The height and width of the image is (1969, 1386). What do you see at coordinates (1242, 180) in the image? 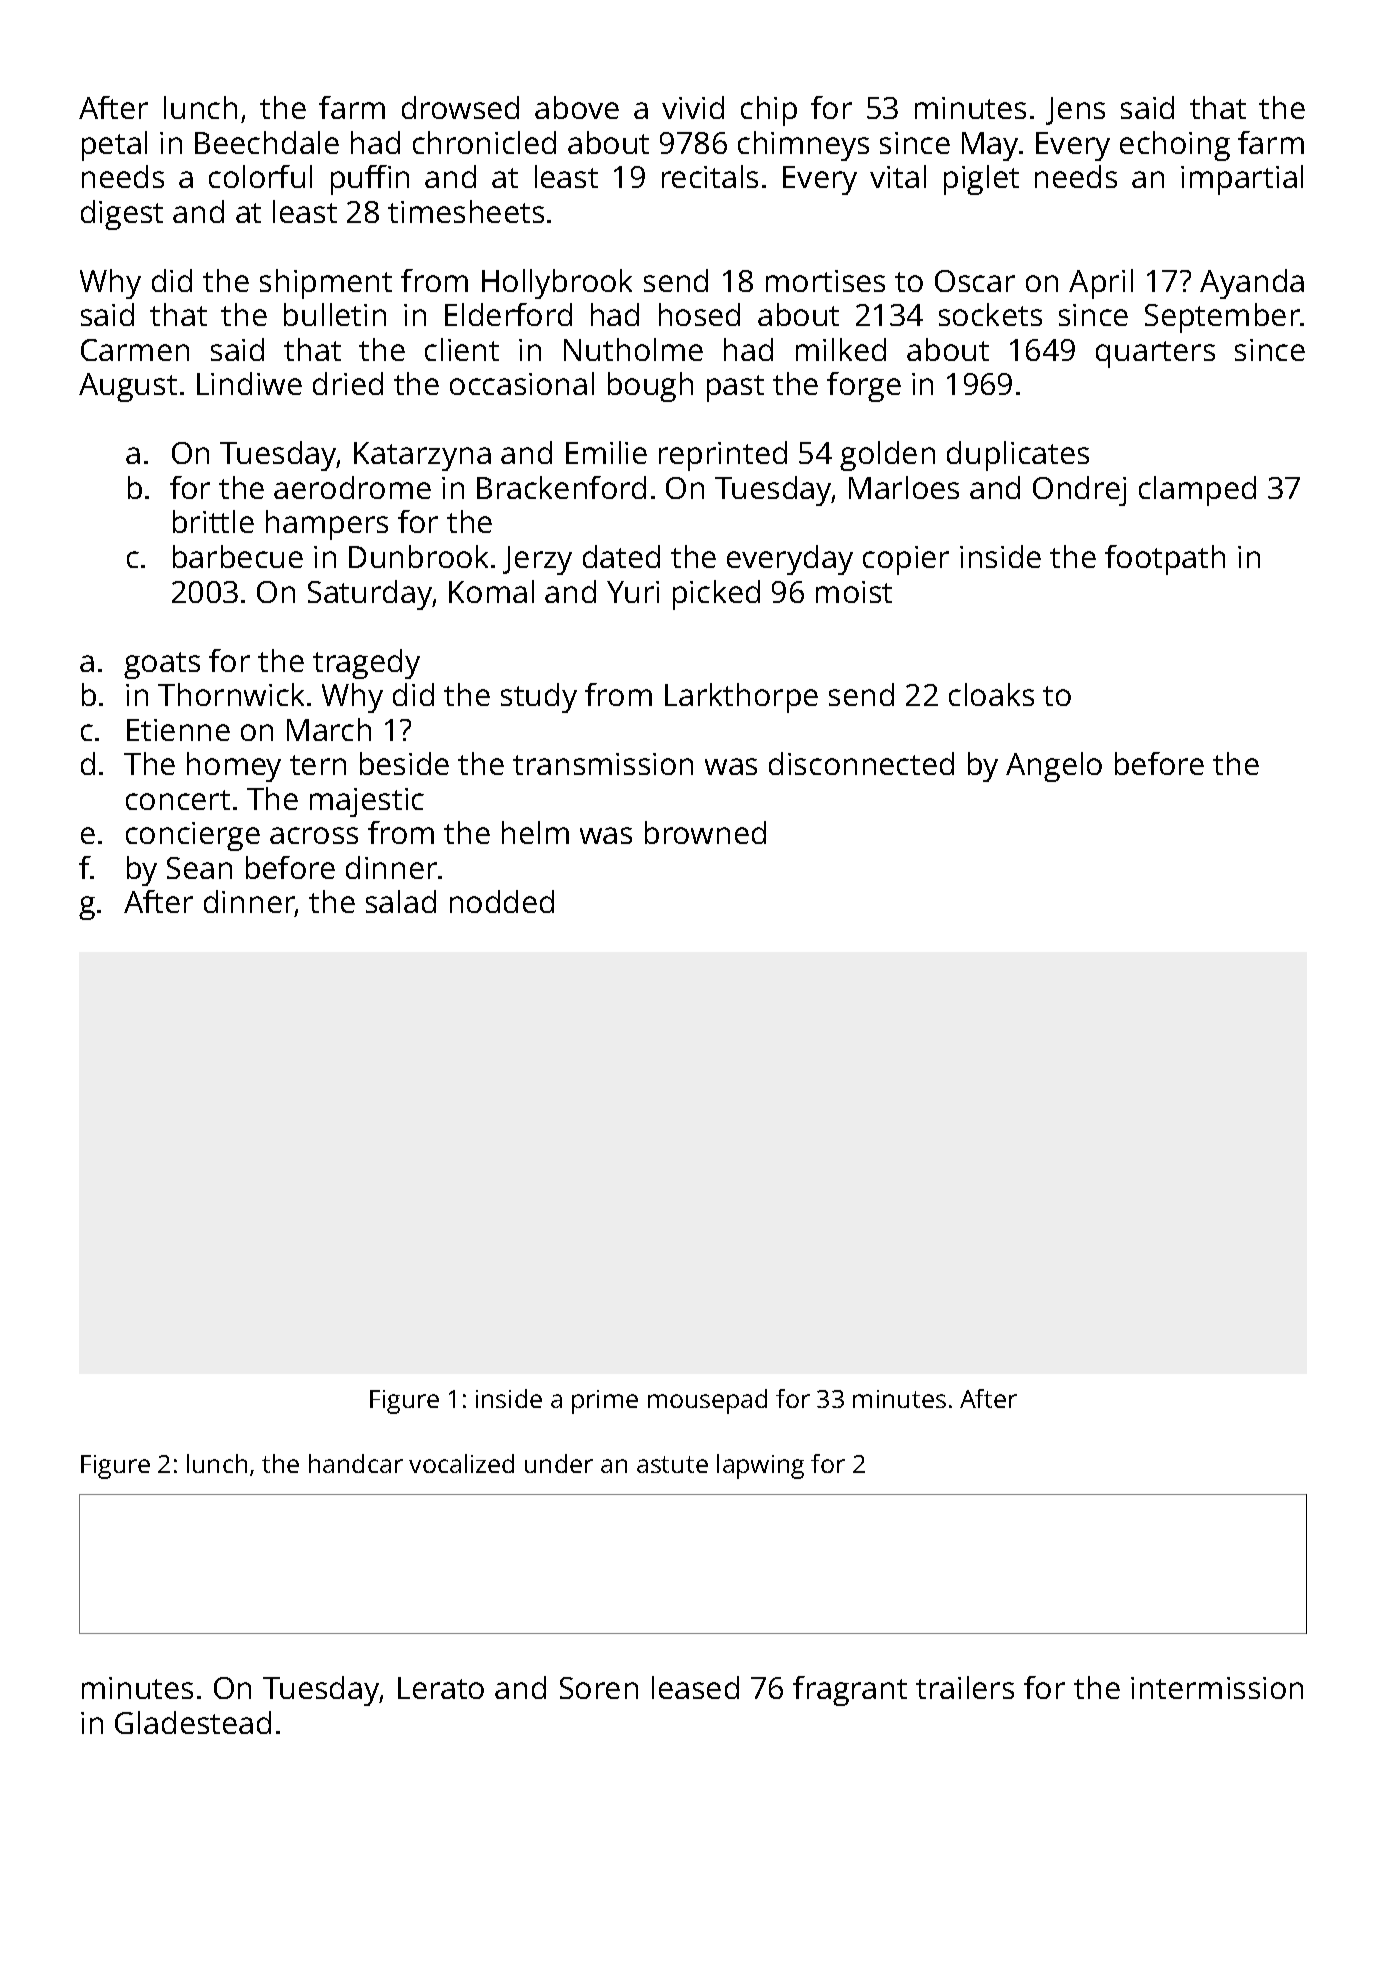
I see `impartial` at bounding box center [1242, 180].
